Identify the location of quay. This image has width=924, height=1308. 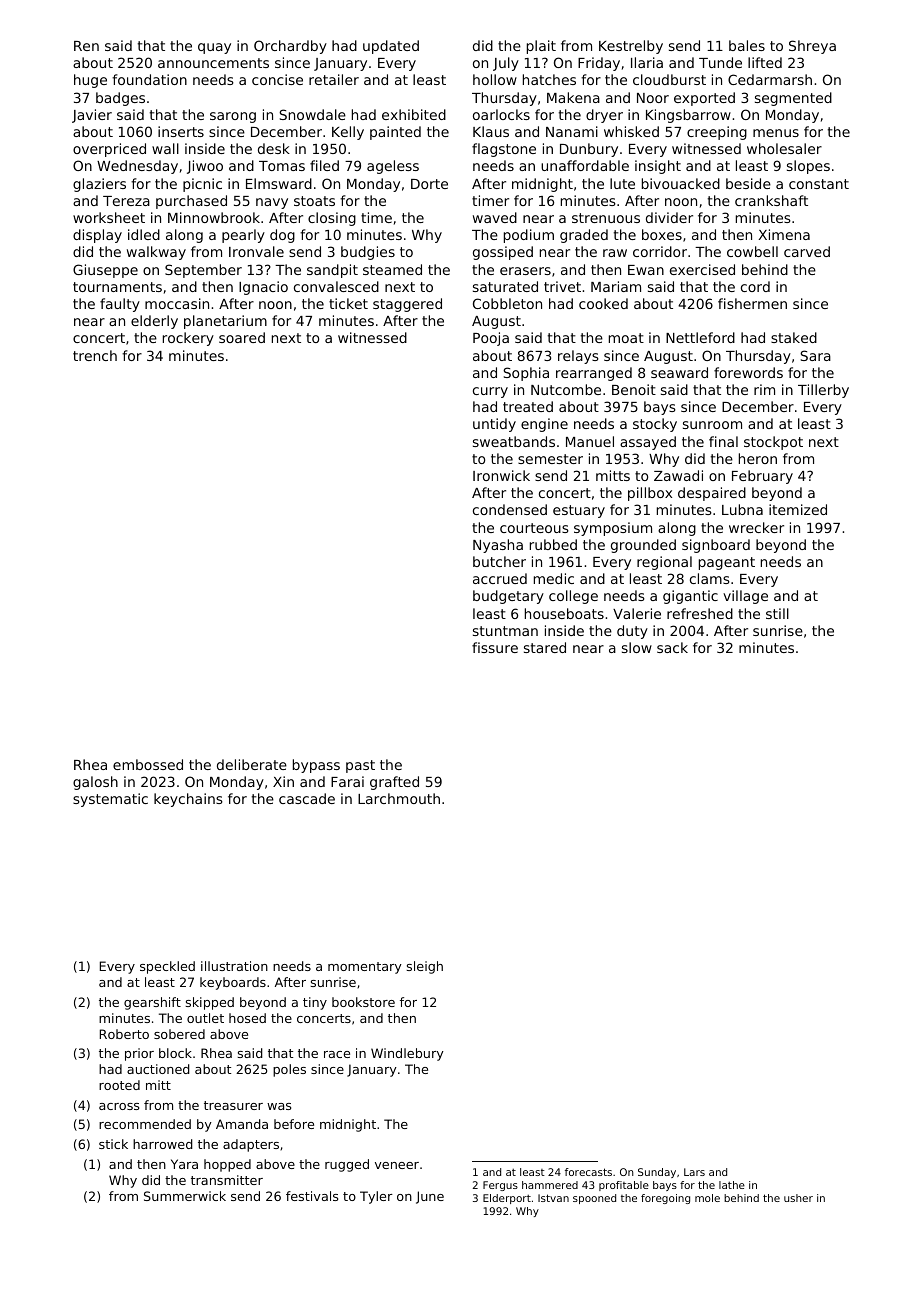
(214, 48).
